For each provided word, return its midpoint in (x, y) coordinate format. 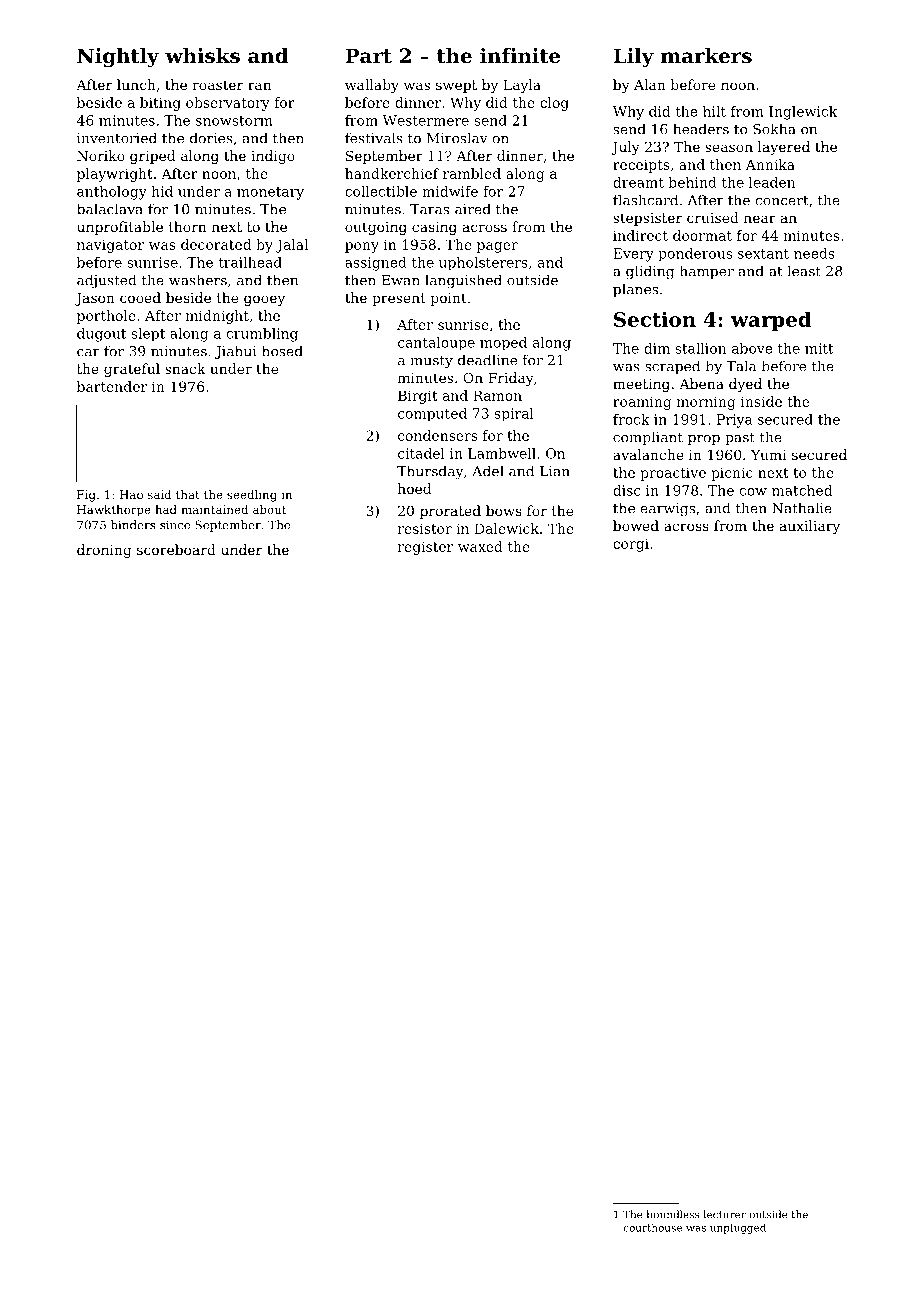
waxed (480, 546)
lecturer (725, 1214)
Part (368, 56)
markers (706, 56)
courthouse (653, 1227)
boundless (673, 1214)
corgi (631, 545)
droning (104, 551)
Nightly (118, 58)
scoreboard (176, 549)
